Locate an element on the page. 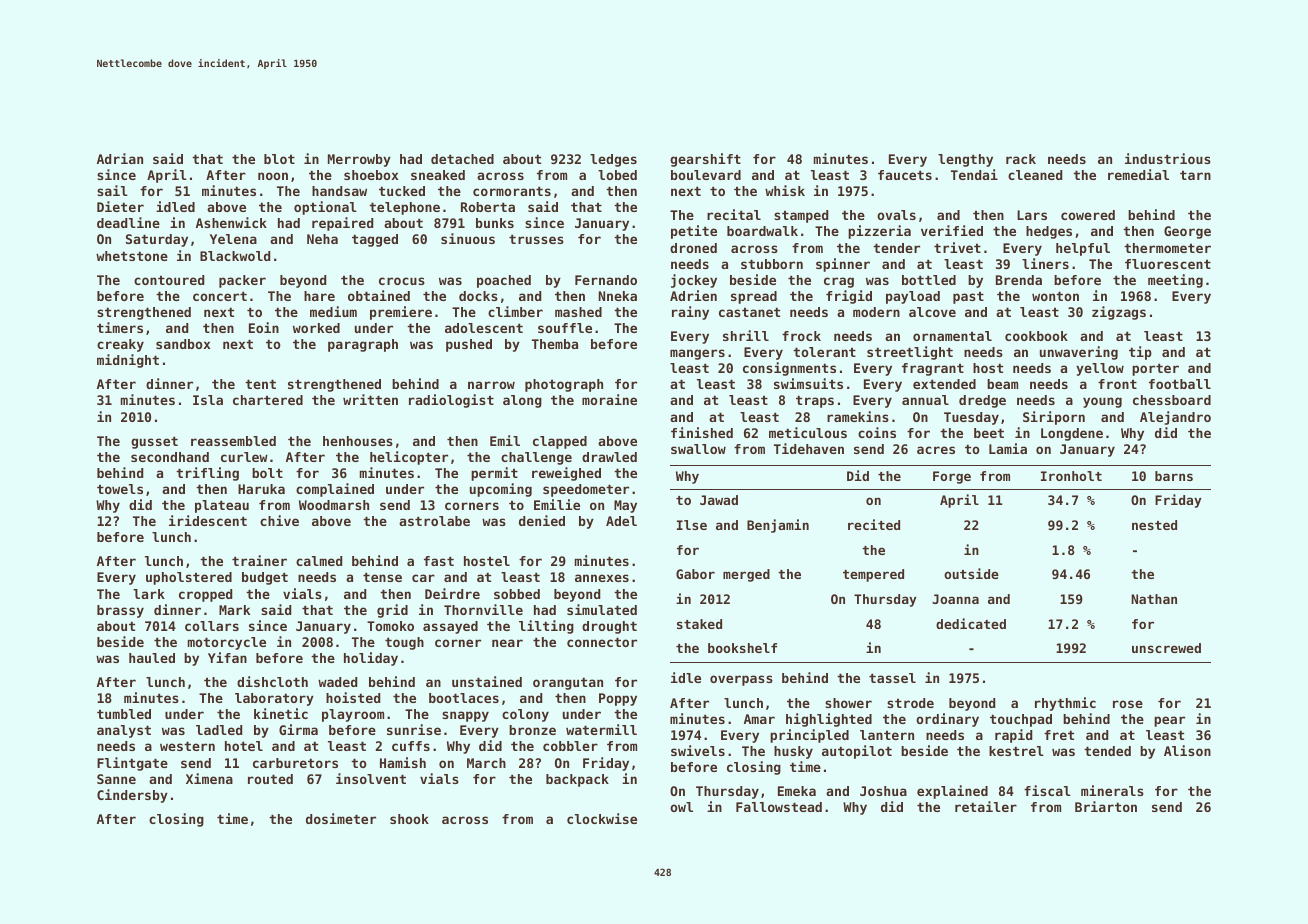 The width and height of the document is (1308, 924). Girma is located at coordinates (298, 729).
